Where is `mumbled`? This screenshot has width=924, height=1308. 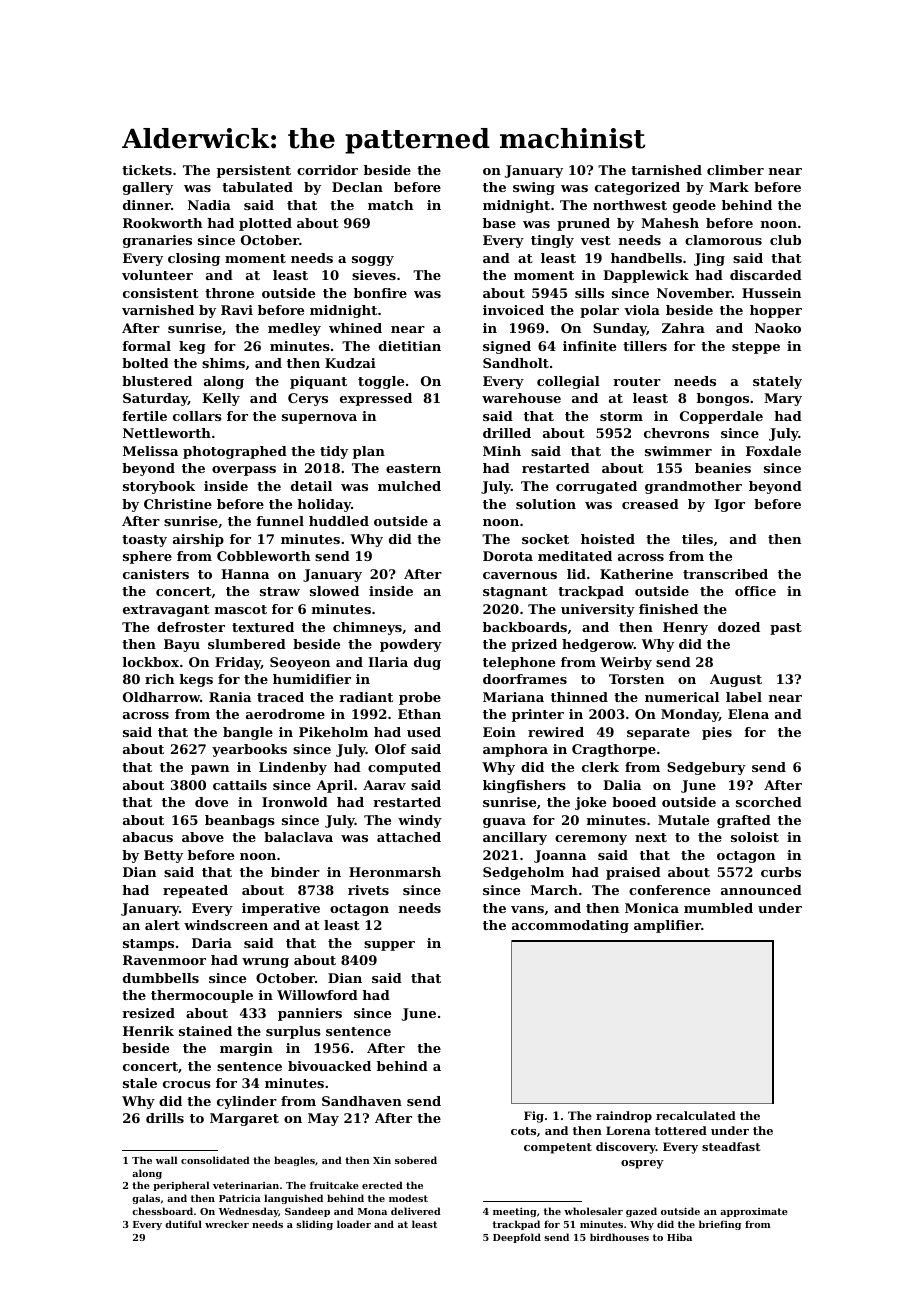
mumbled is located at coordinates (718, 908).
